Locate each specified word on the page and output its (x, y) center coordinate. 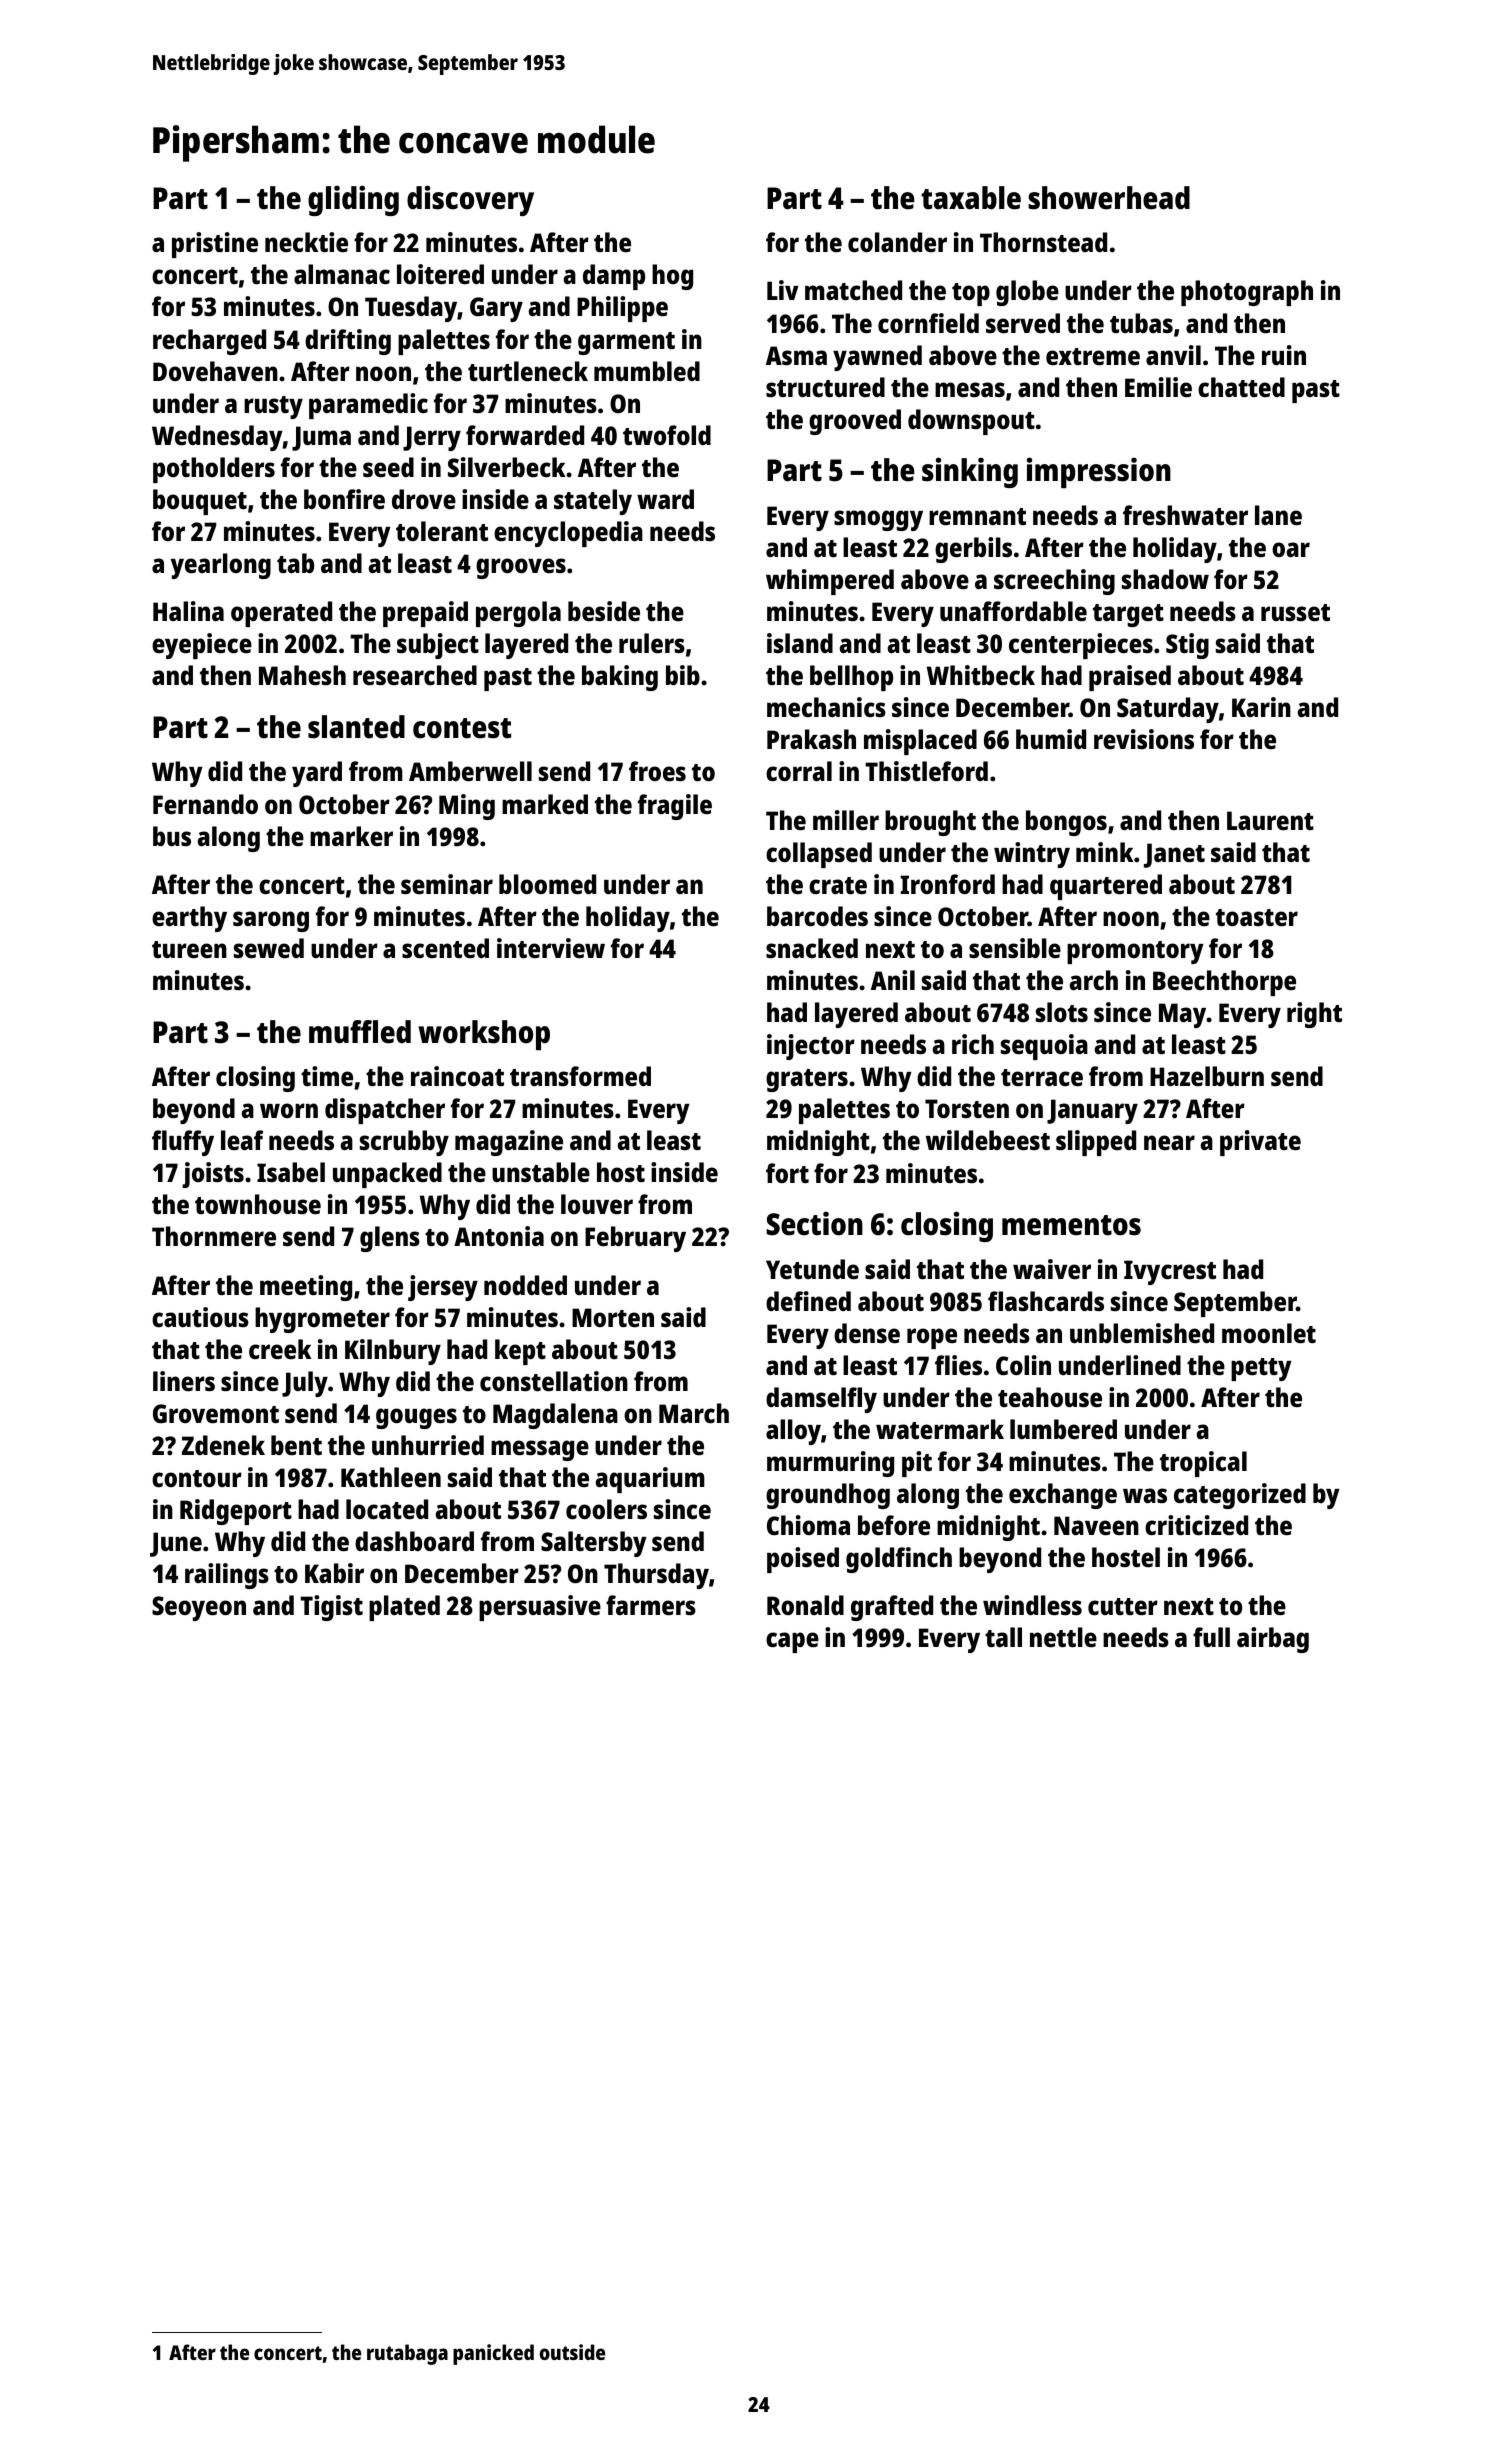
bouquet (200, 502)
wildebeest (988, 1140)
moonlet (1269, 1333)
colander (897, 242)
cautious (200, 1317)
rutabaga (407, 2354)
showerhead (1109, 198)
